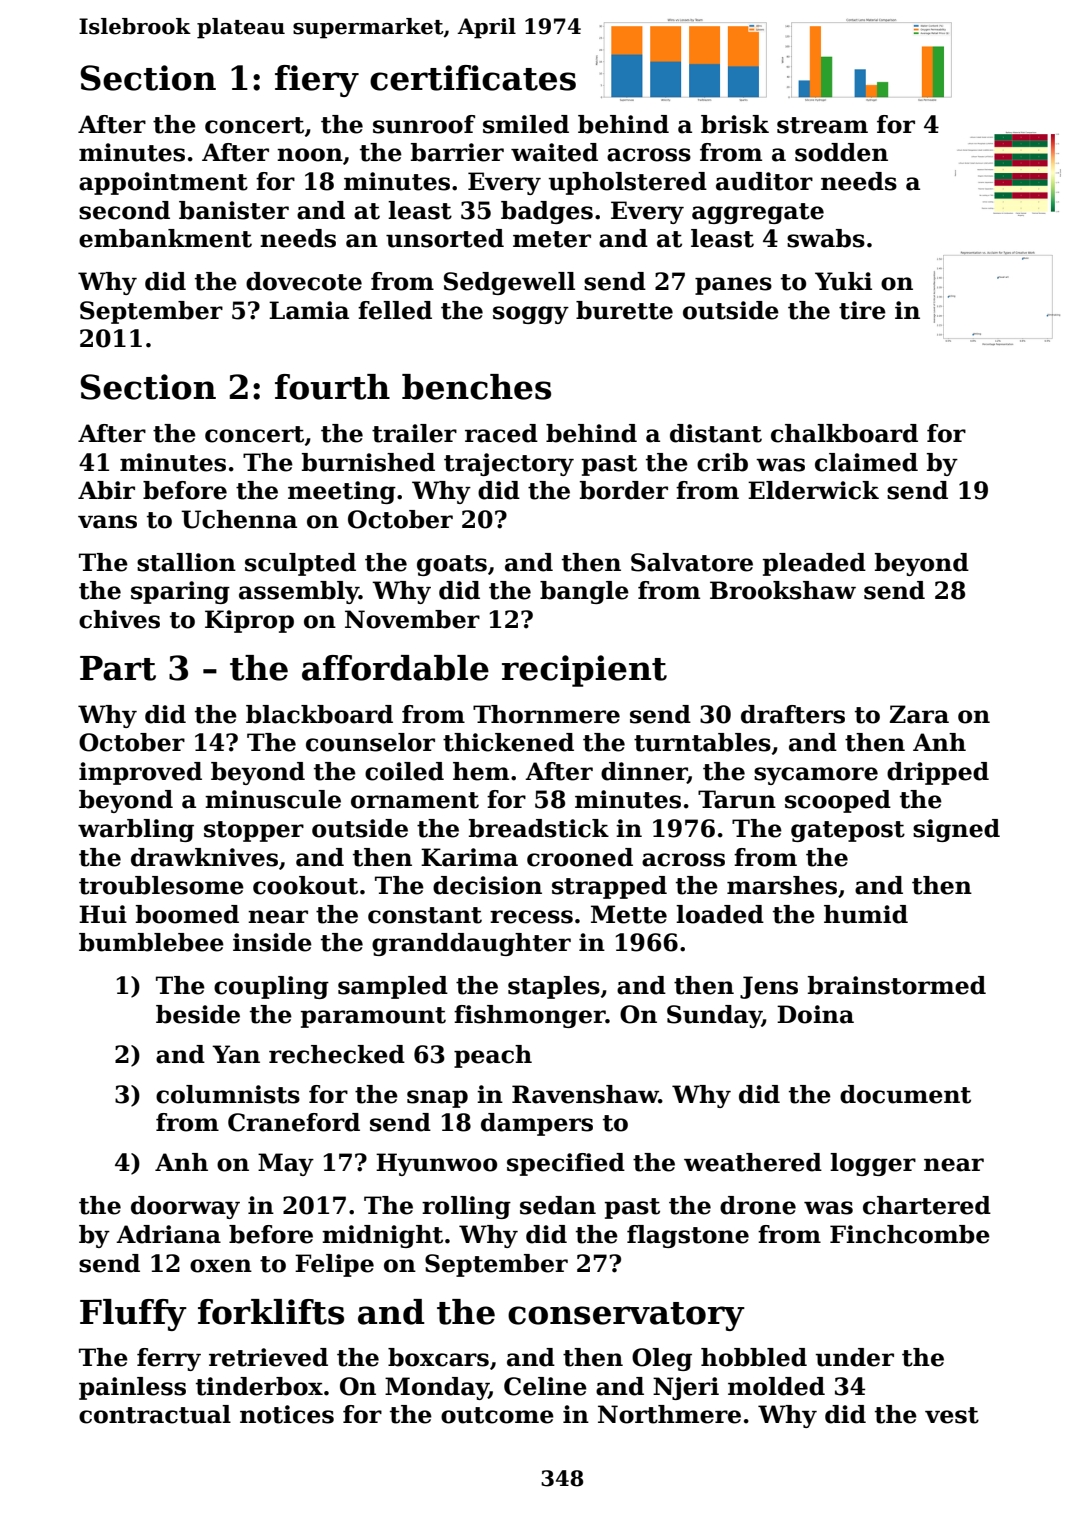 This screenshot has width=1081, height=1530. Describe the element at coordinates (309, 310) in the screenshot. I see `Lamia` at that location.
